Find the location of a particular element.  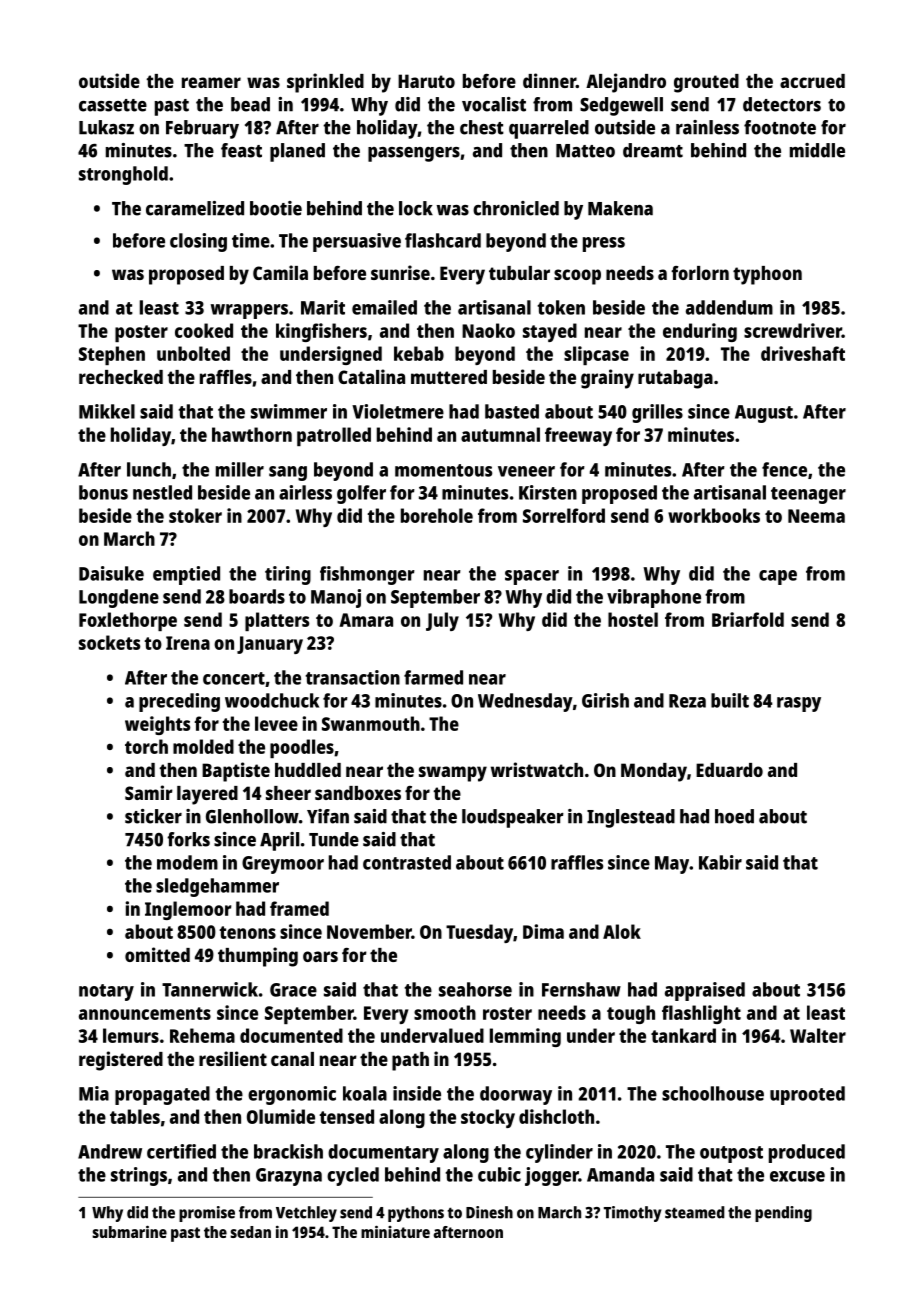

weights is located at coordinates (157, 725).
